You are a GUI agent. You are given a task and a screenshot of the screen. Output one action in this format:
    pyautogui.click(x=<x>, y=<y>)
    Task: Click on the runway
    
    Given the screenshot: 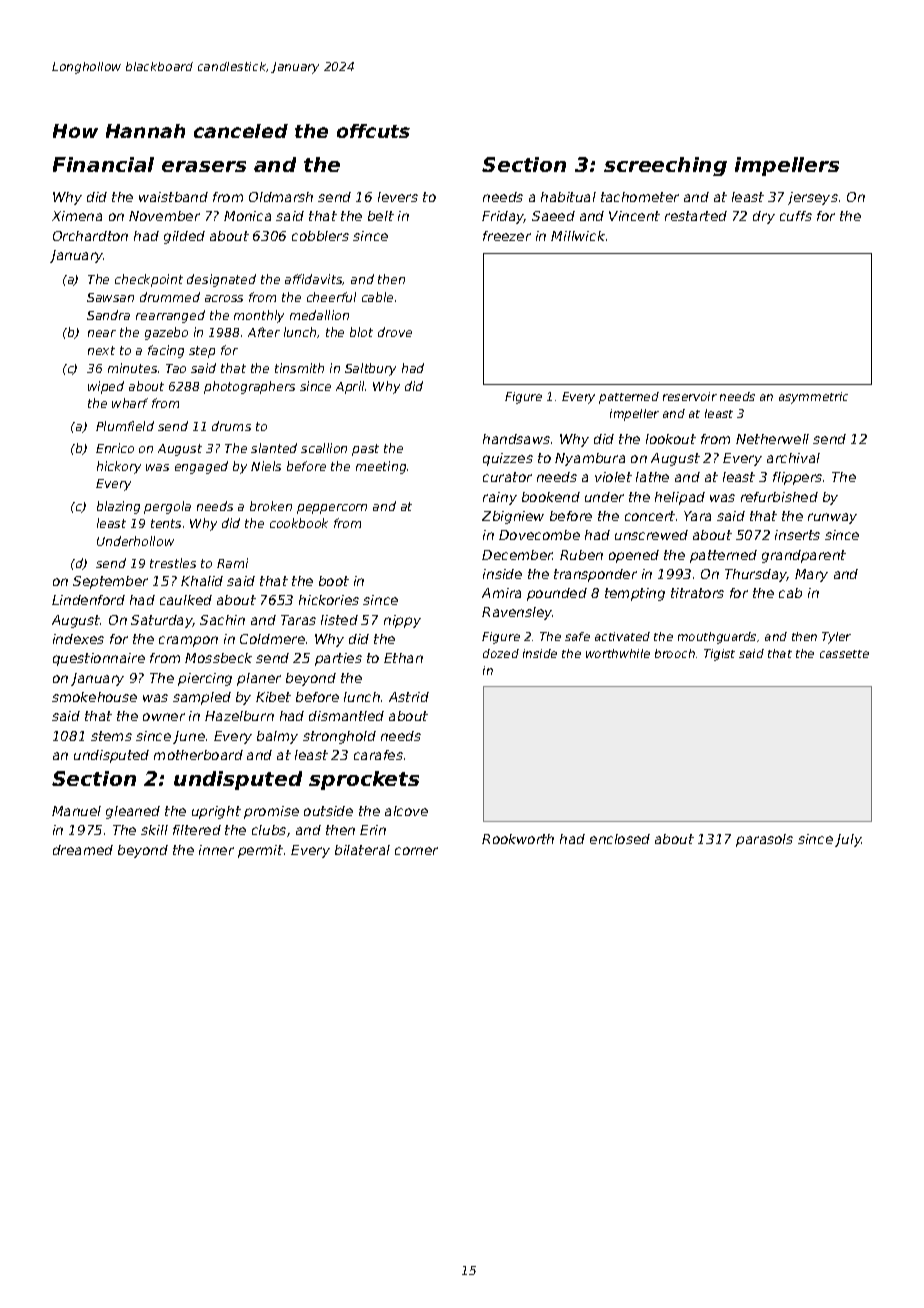 What is the action you would take?
    pyautogui.click(x=832, y=518)
